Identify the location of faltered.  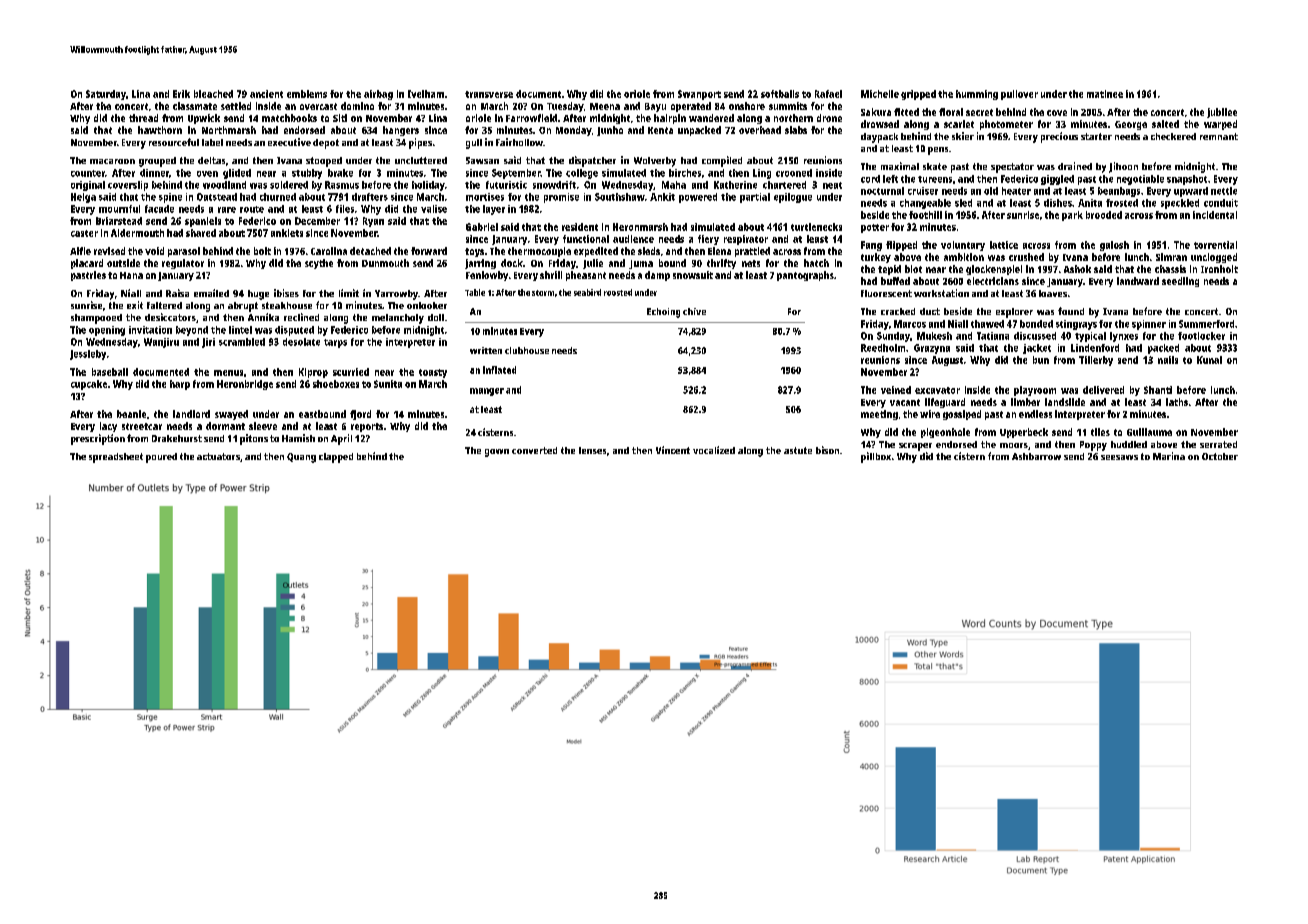
(164, 305).
